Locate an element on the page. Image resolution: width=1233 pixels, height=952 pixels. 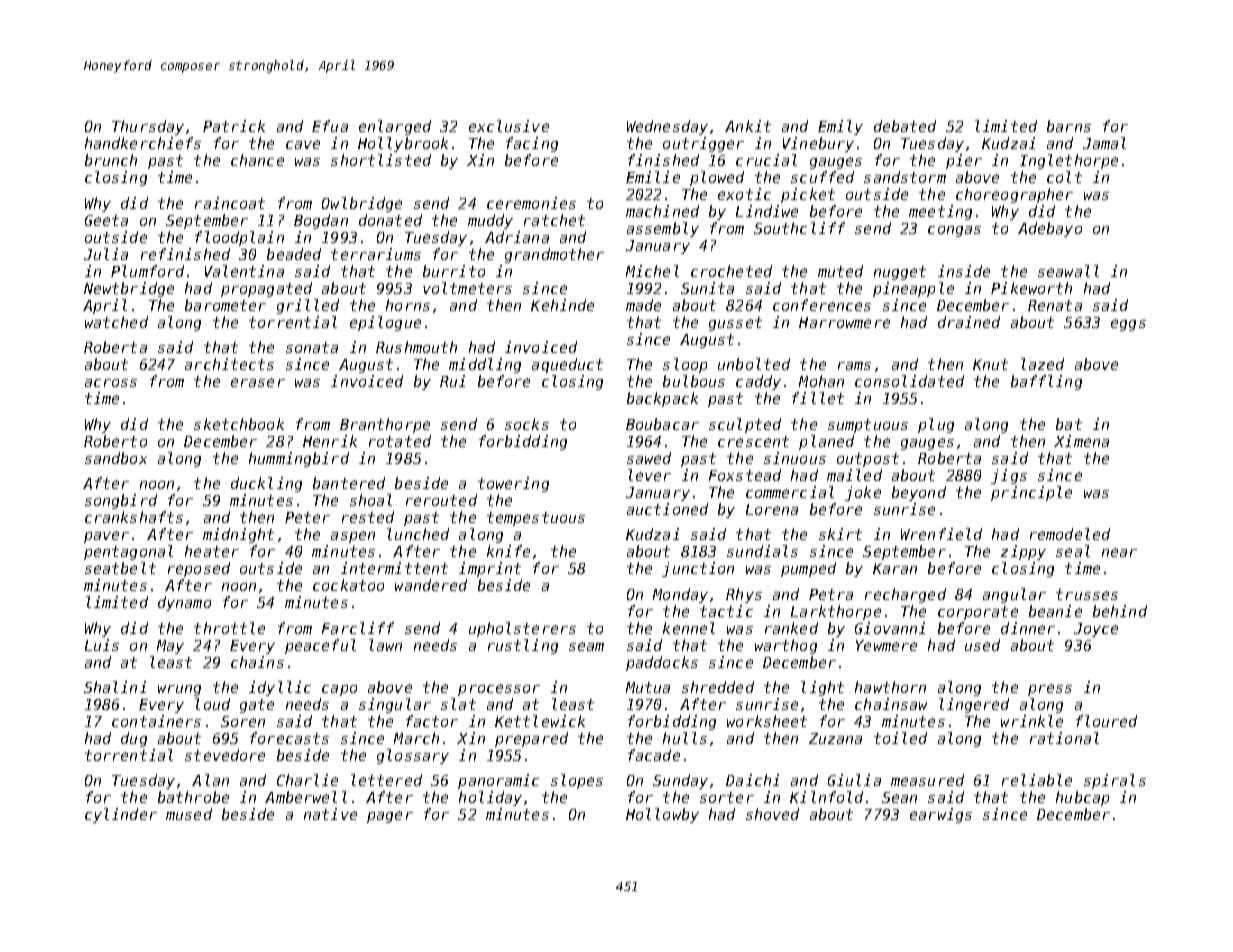
paddocks is located at coordinates (662, 663).
